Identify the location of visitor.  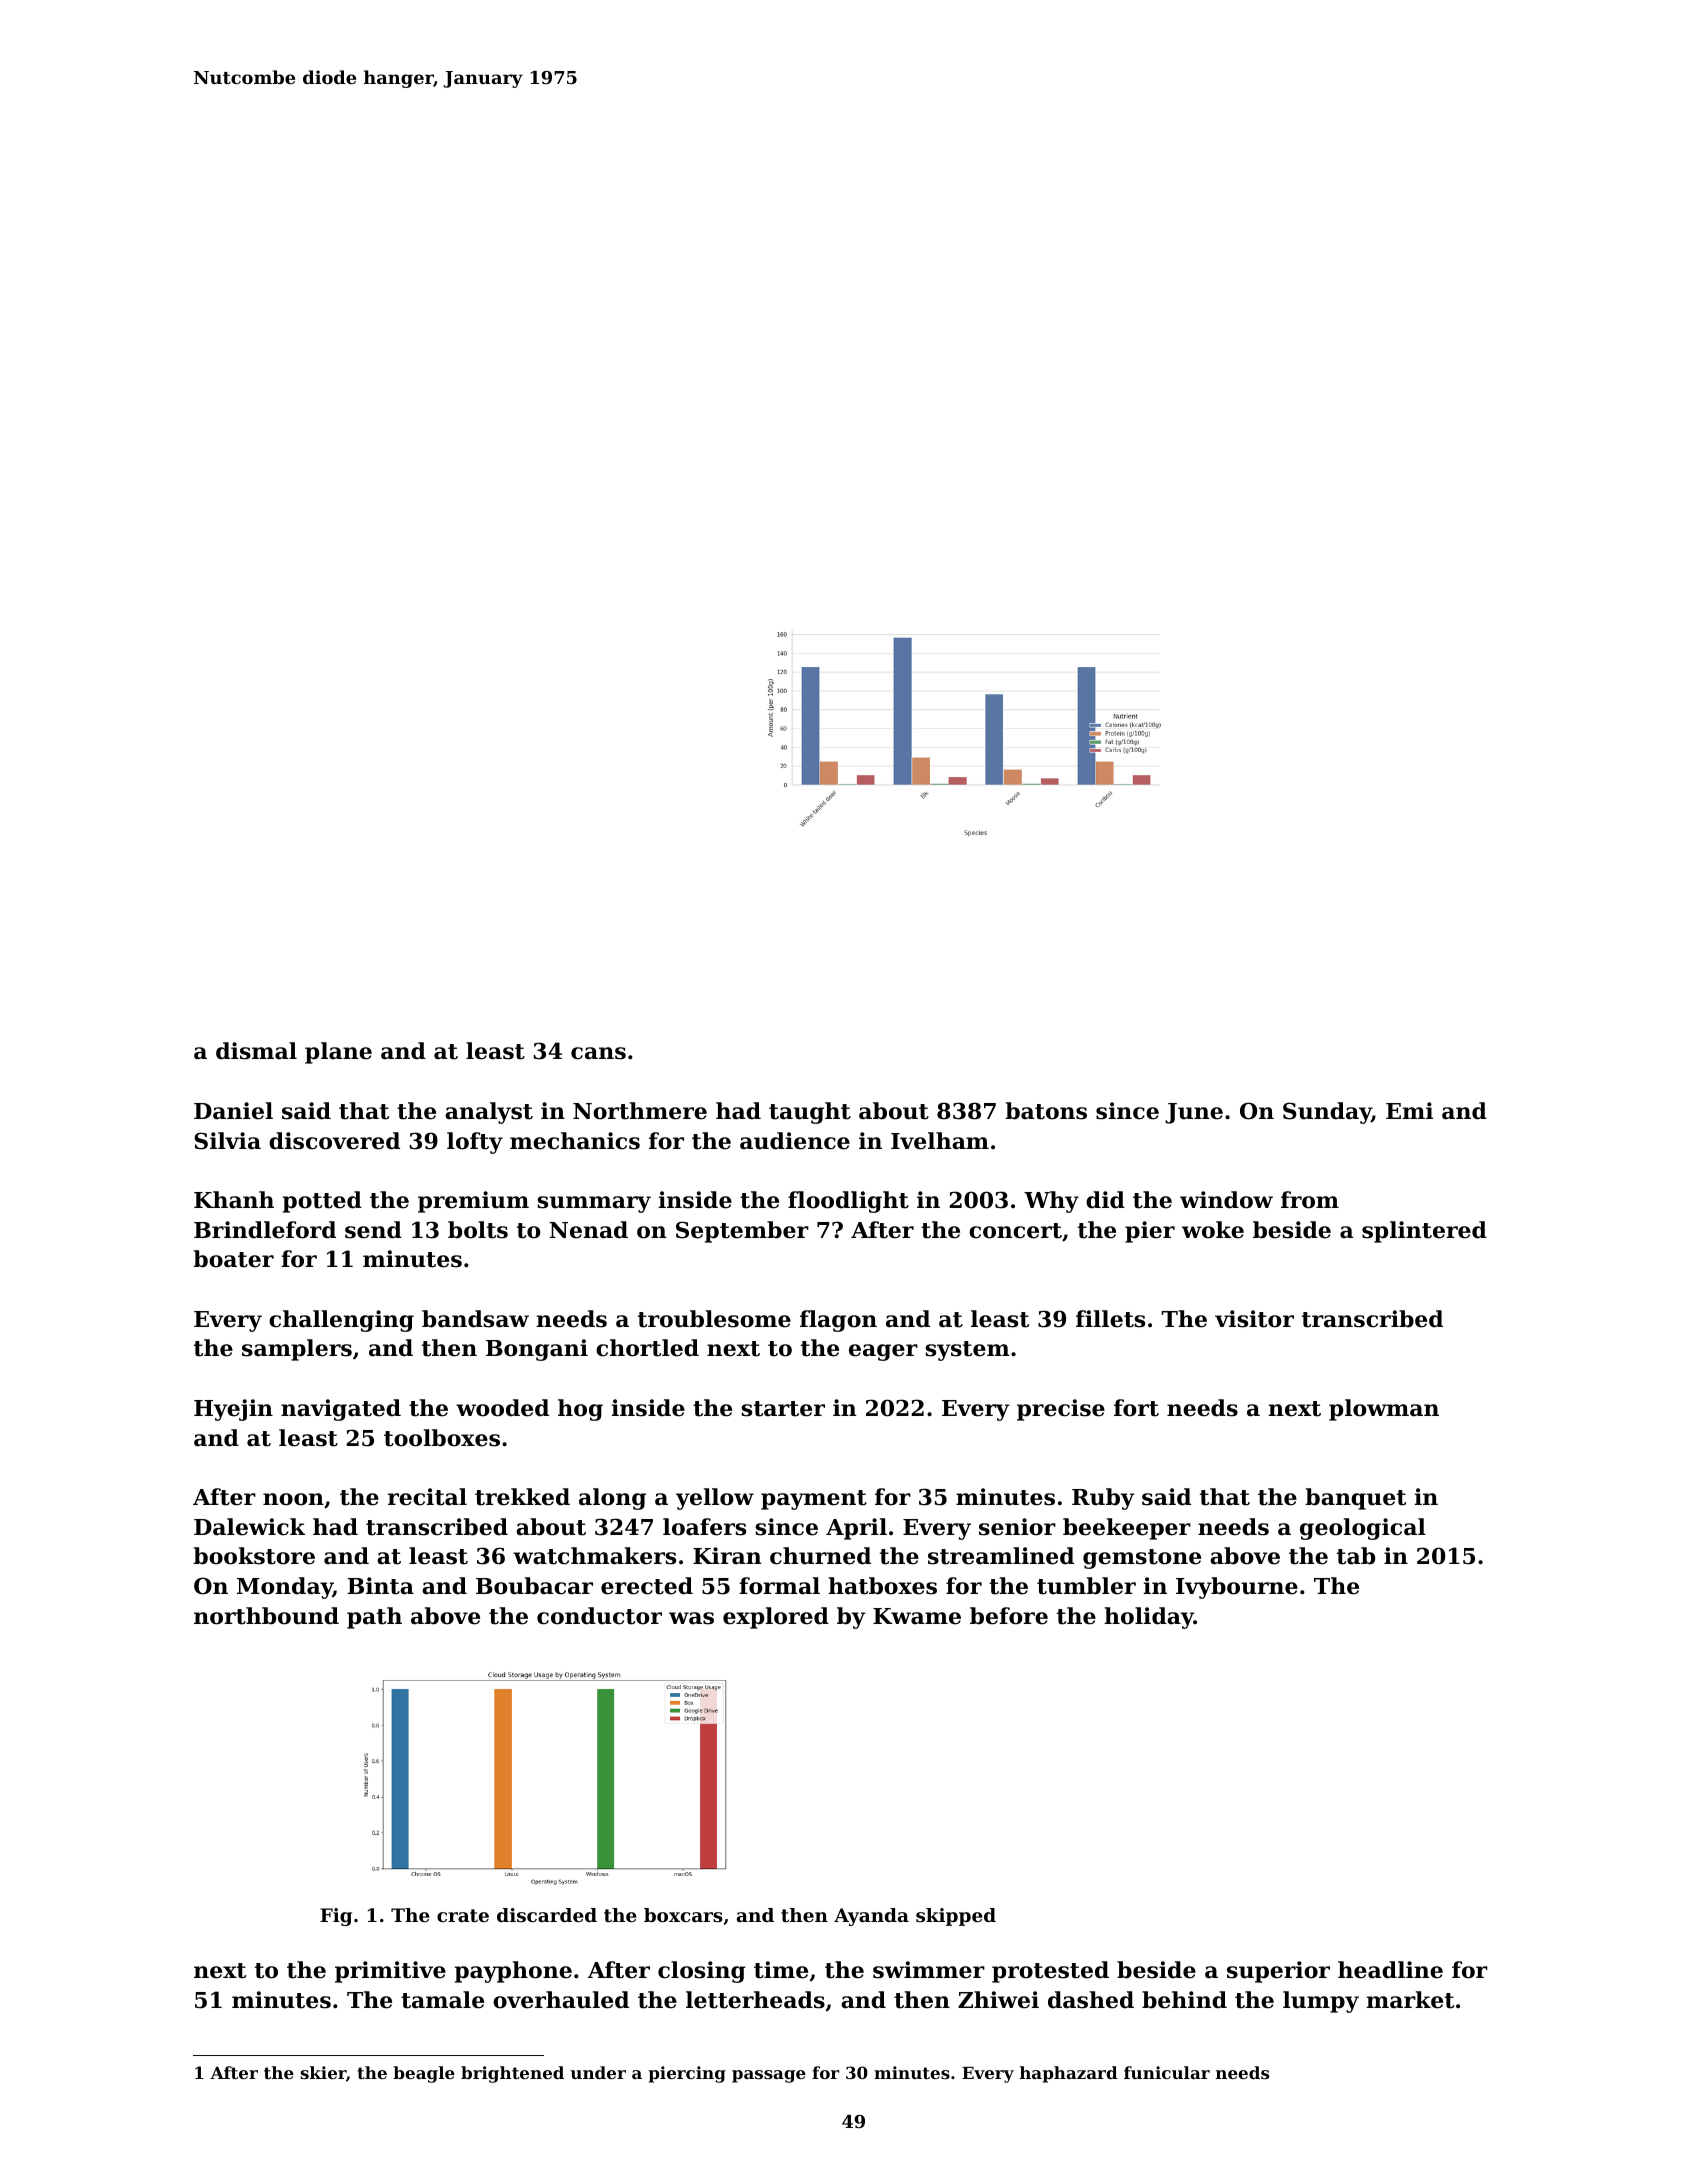
(1254, 1319).
